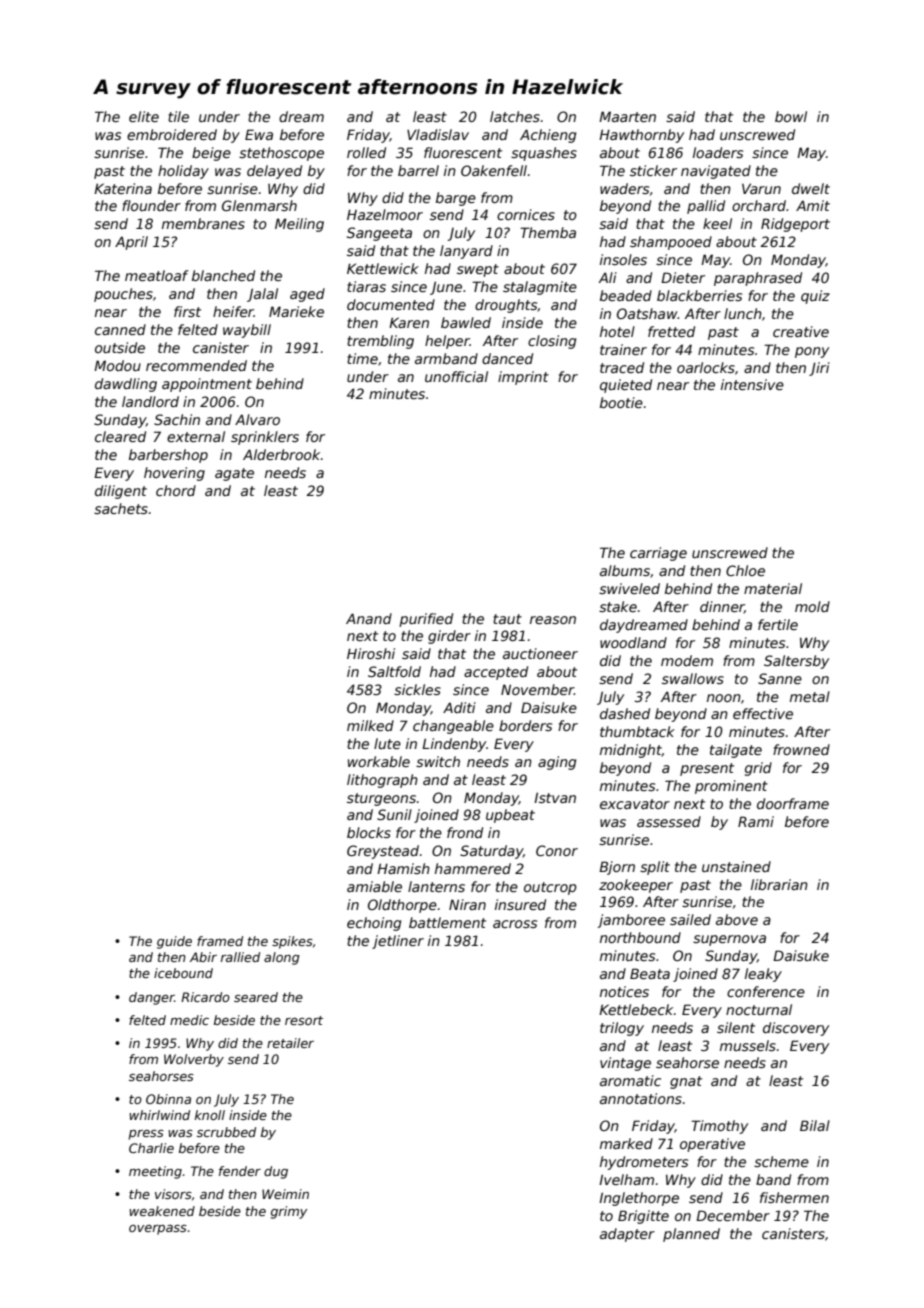 The width and height of the screenshot is (924, 1308). What do you see at coordinates (815, 1125) in the screenshot?
I see `Bilal` at bounding box center [815, 1125].
